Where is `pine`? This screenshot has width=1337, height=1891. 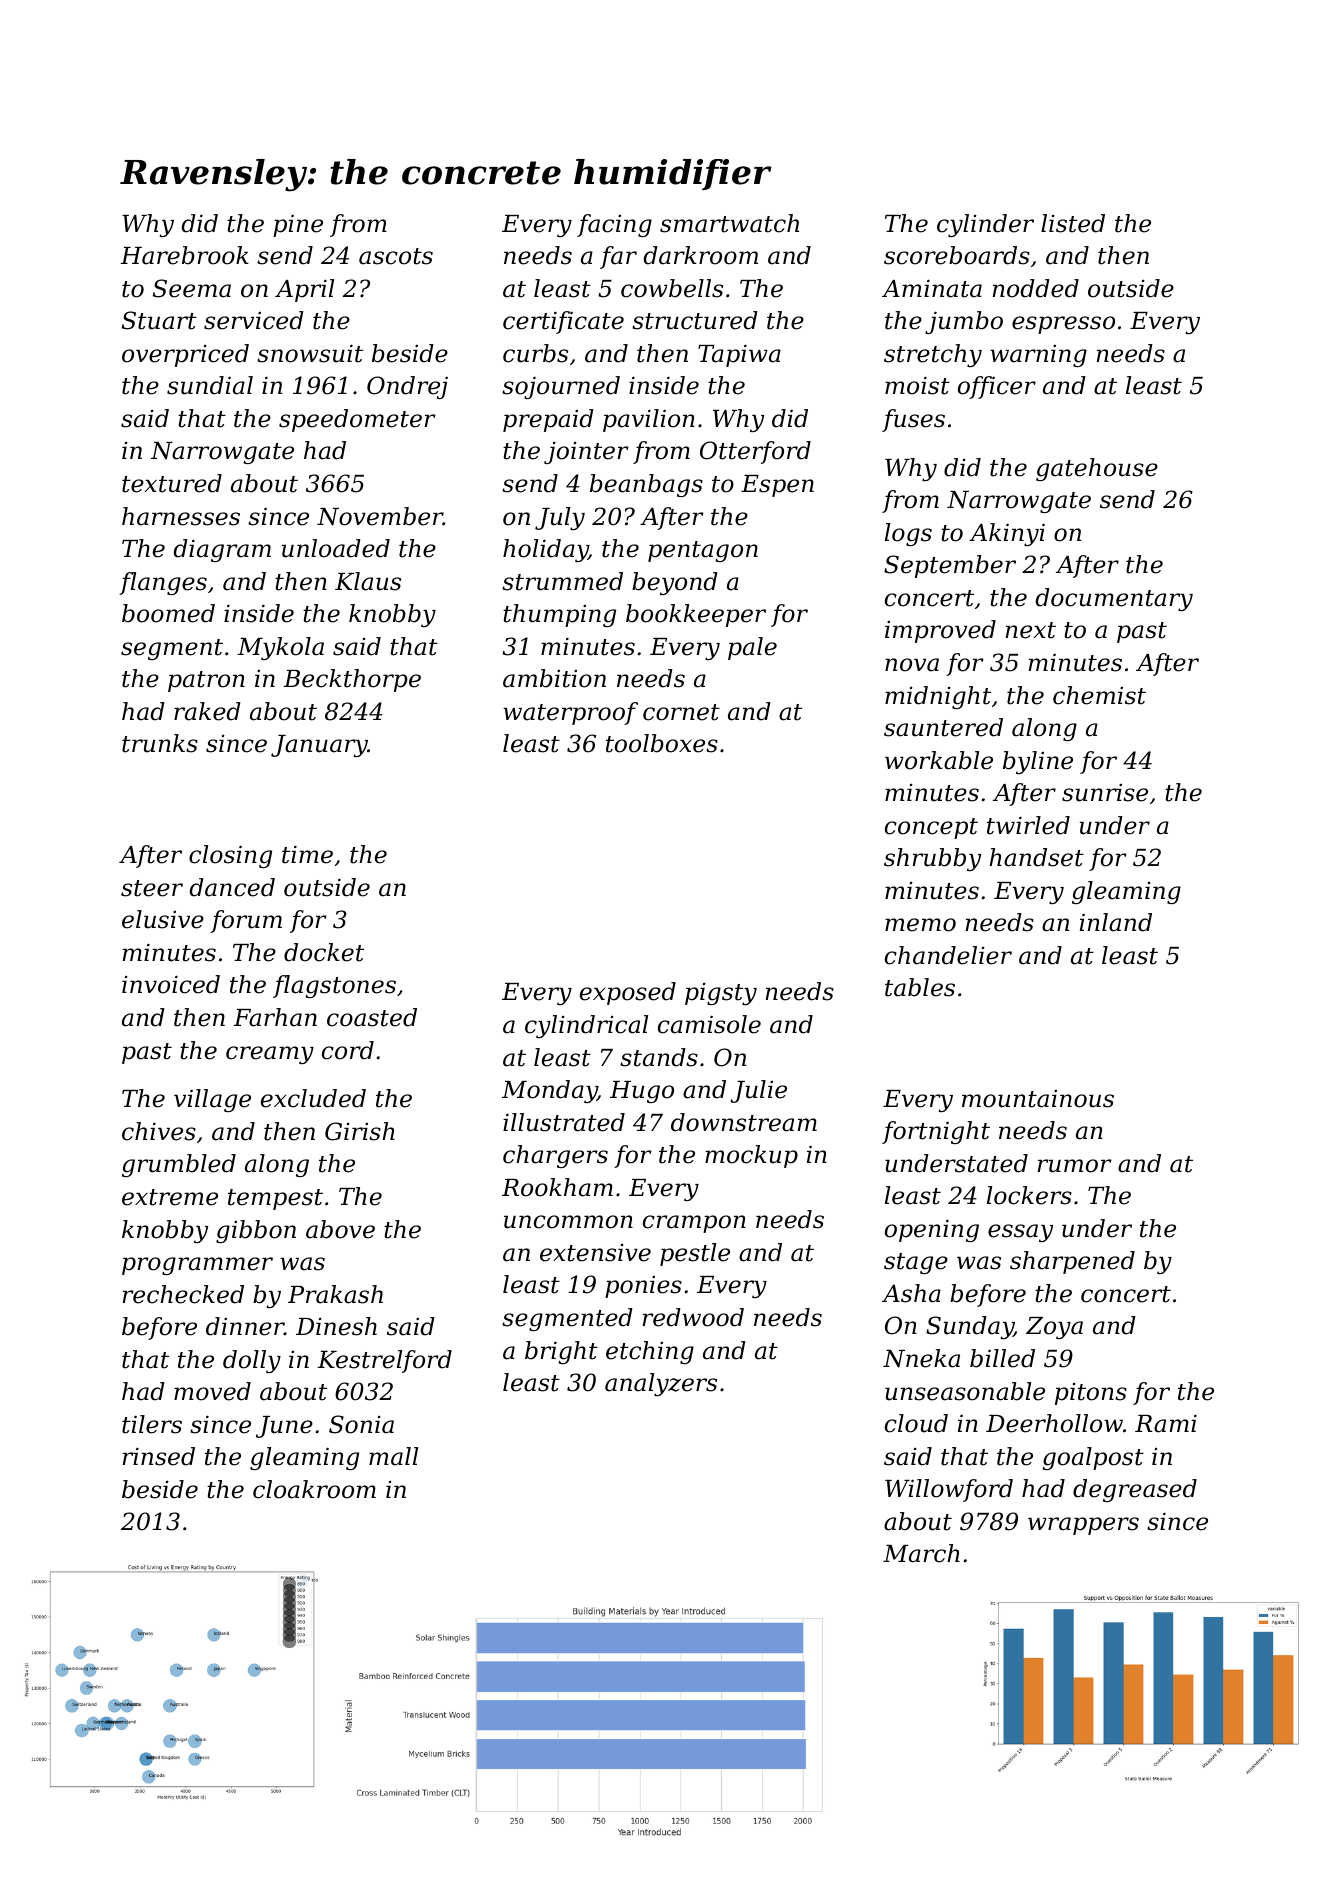 pine is located at coordinates (298, 225).
